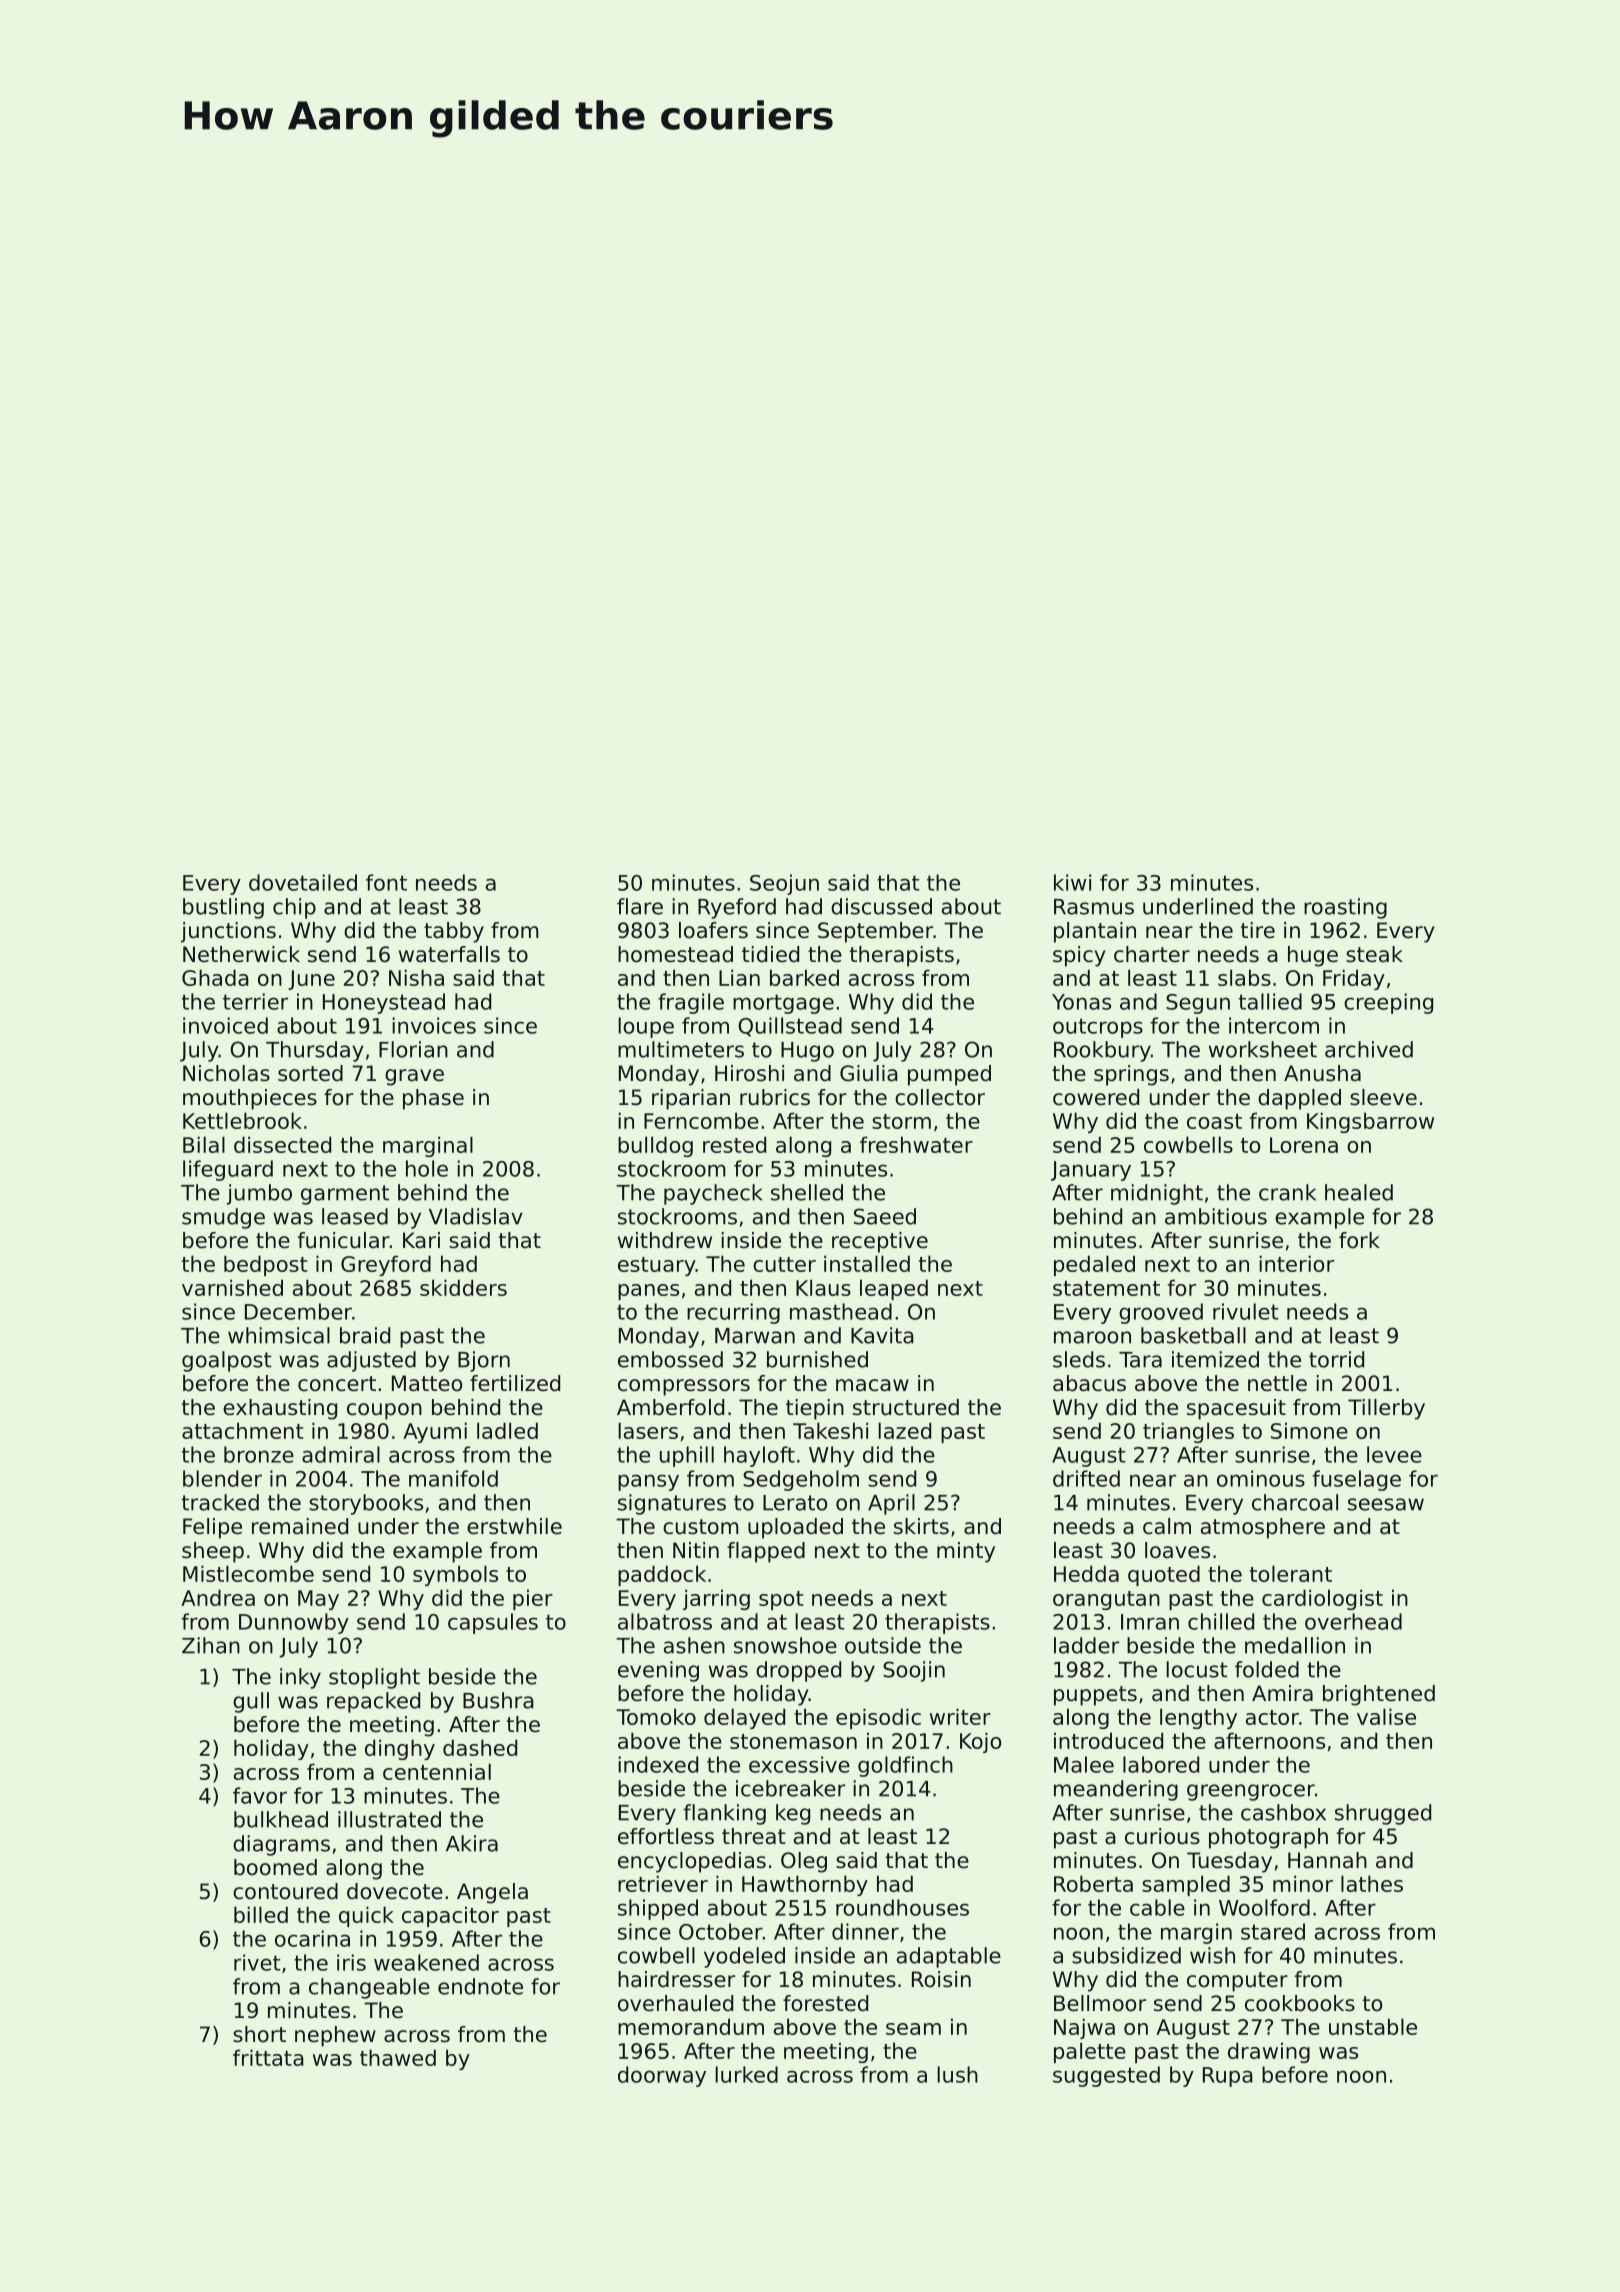  I want to click on flare, so click(640, 906).
